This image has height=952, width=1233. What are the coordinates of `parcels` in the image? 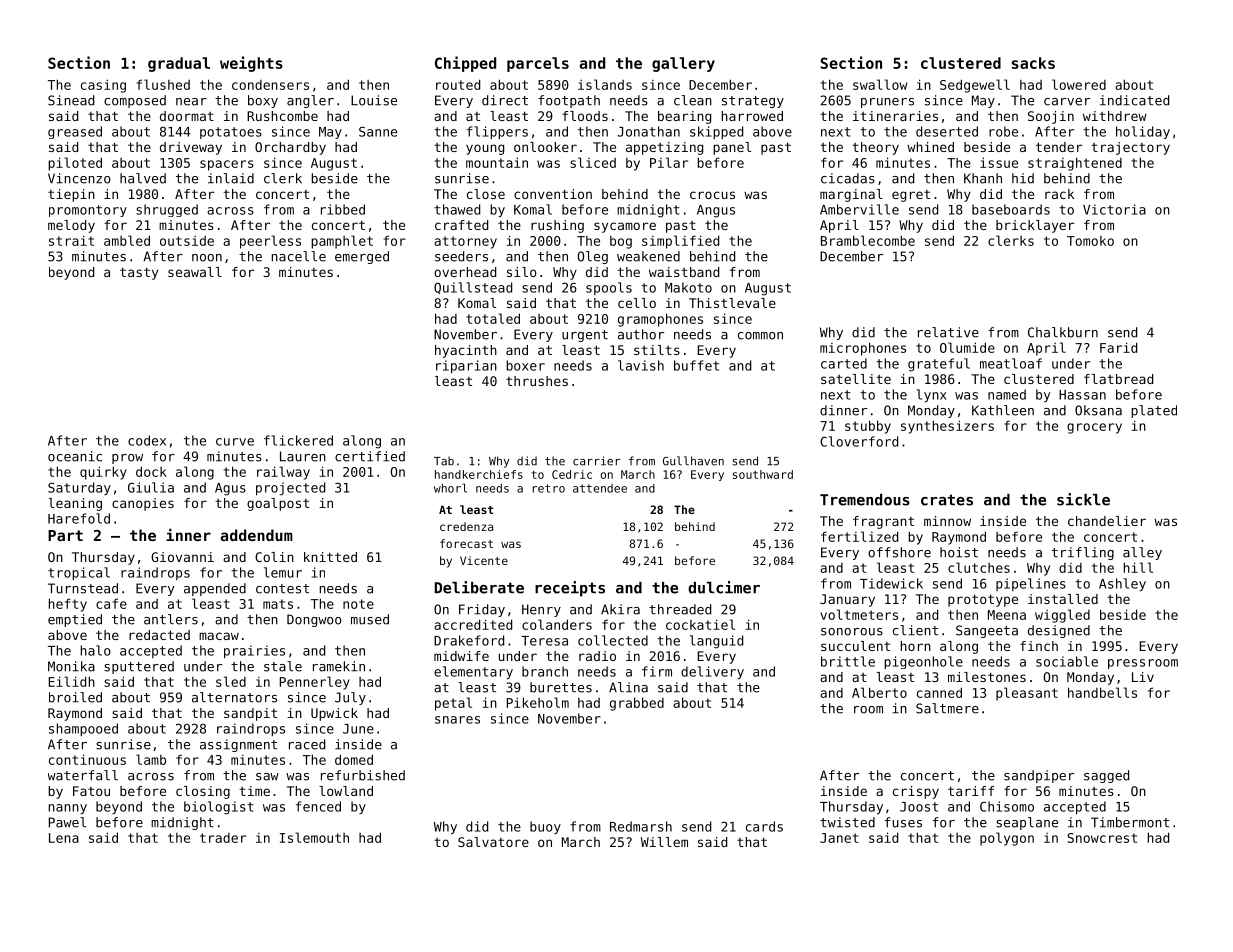 It's located at (538, 64).
